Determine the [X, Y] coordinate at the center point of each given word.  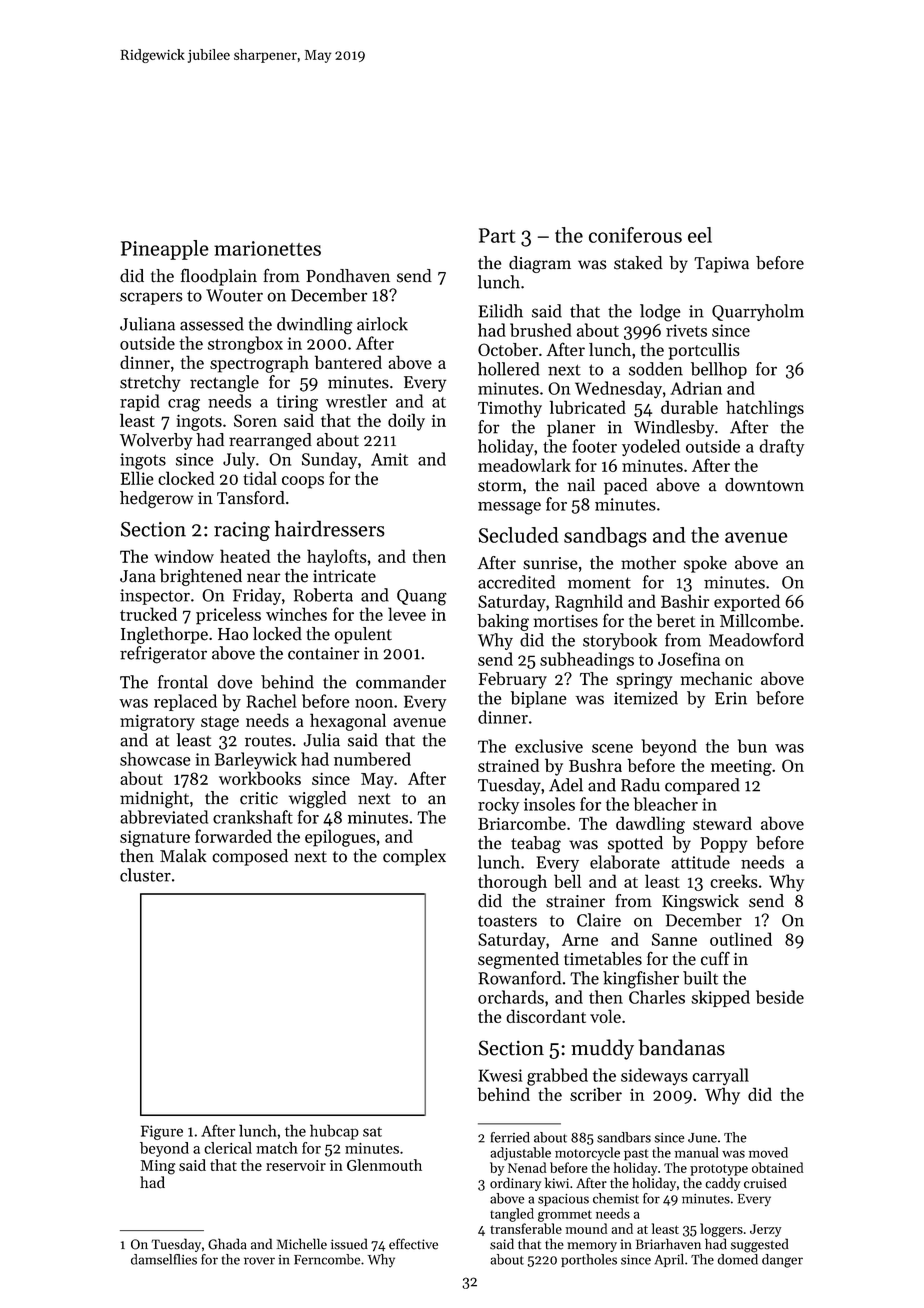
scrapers [151, 298]
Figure [162, 1132]
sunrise [550, 563]
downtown [764, 485]
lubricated [588, 407]
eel [700, 235]
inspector [155, 597]
